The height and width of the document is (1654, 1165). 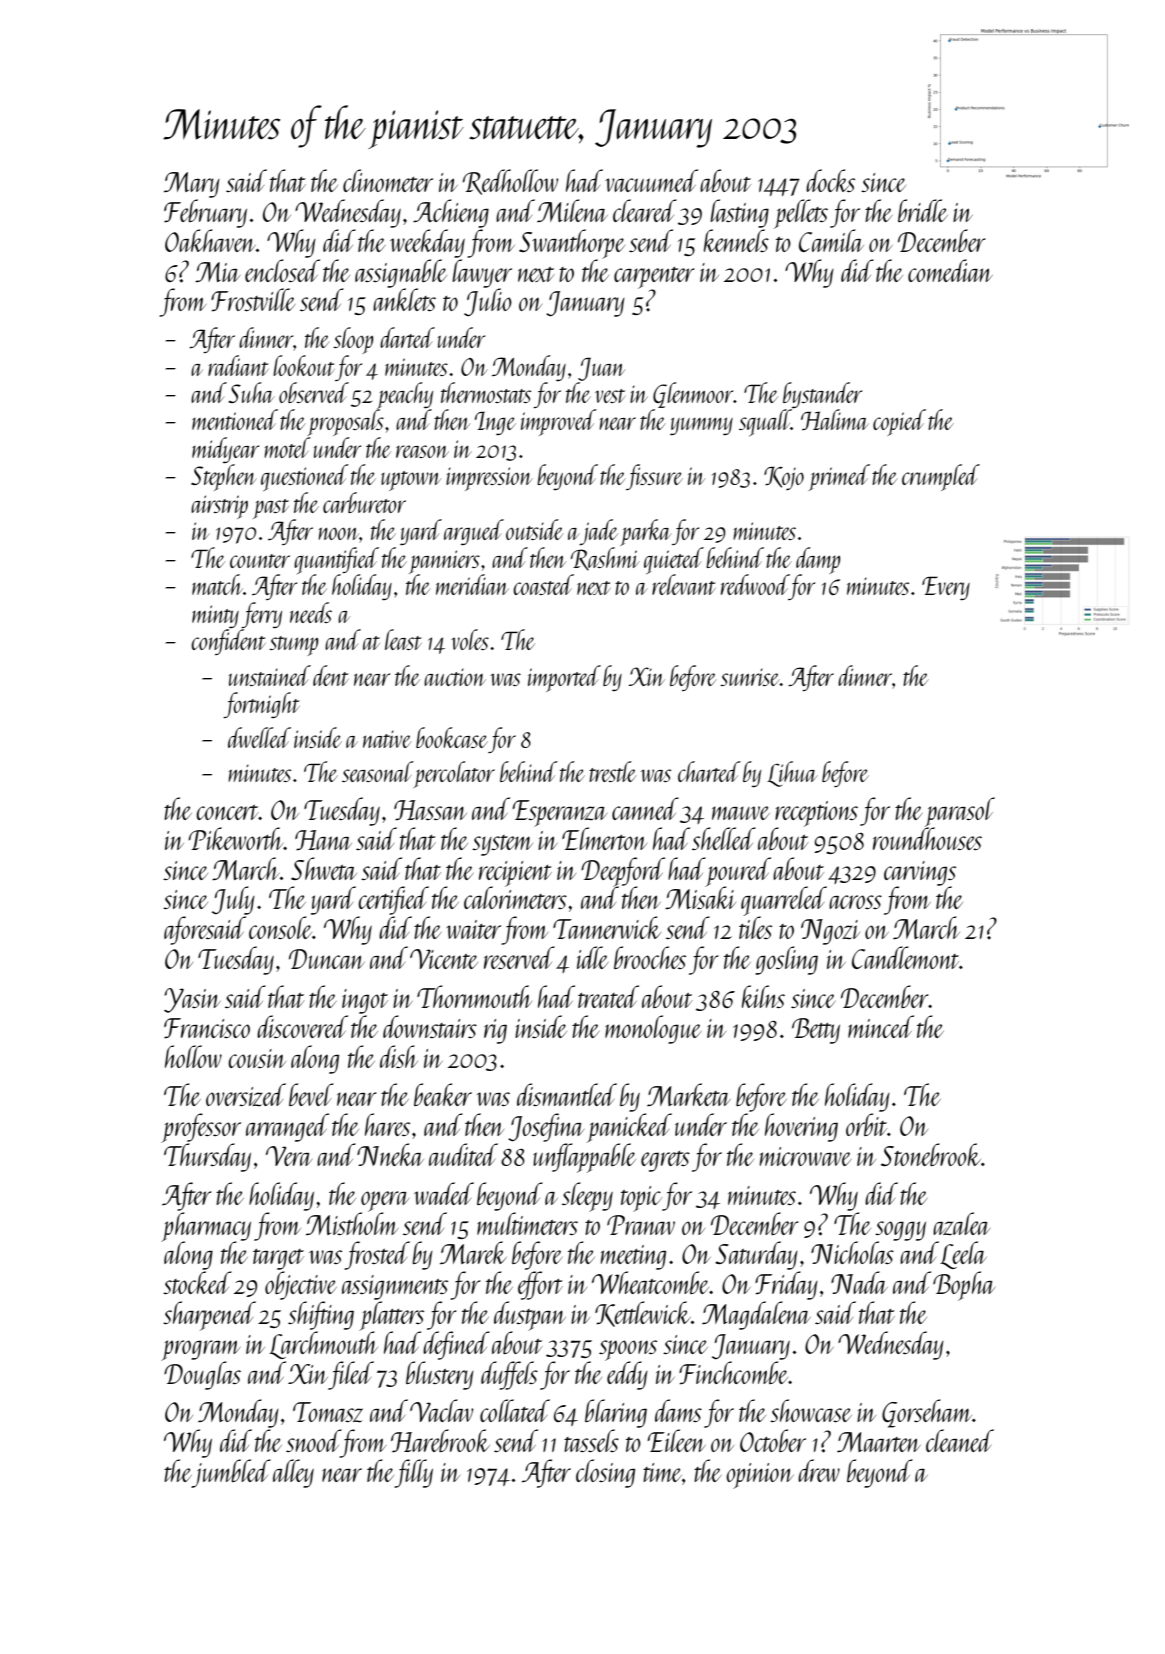 I want to click on monologue, so click(x=653, y=1029).
